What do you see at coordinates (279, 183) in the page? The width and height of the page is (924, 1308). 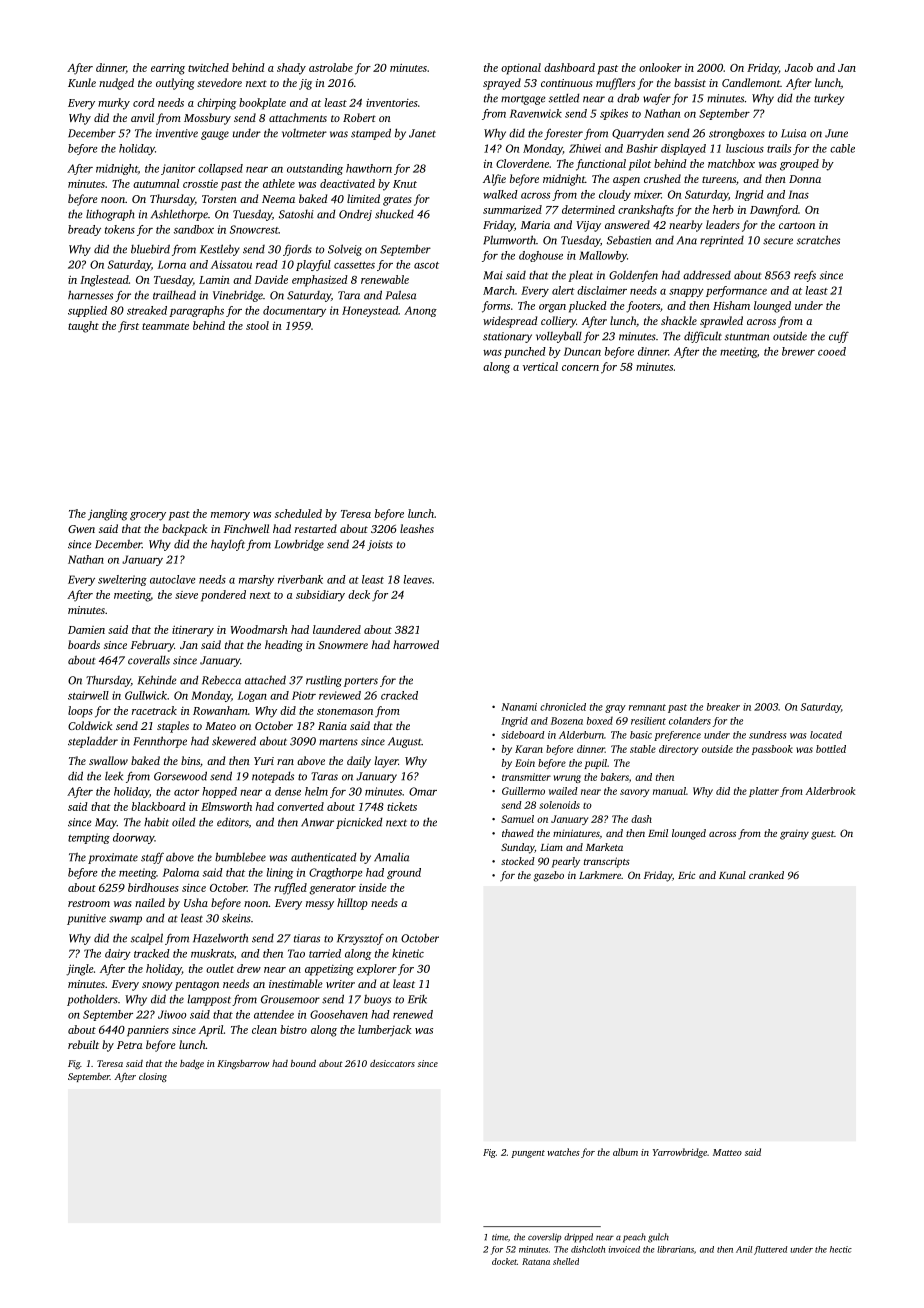 I see `athlete` at bounding box center [279, 183].
